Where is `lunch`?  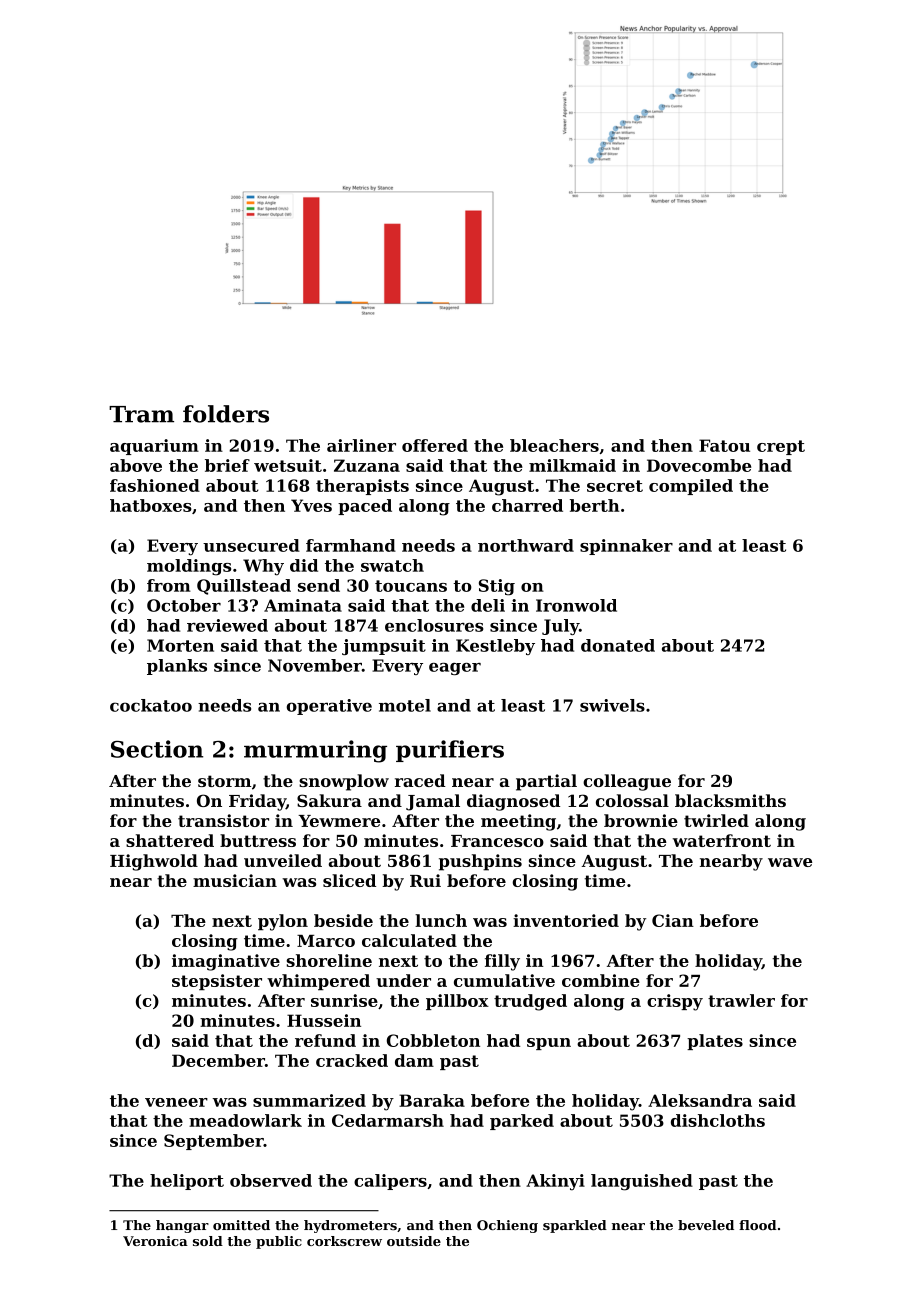 lunch is located at coordinates (441, 920).
